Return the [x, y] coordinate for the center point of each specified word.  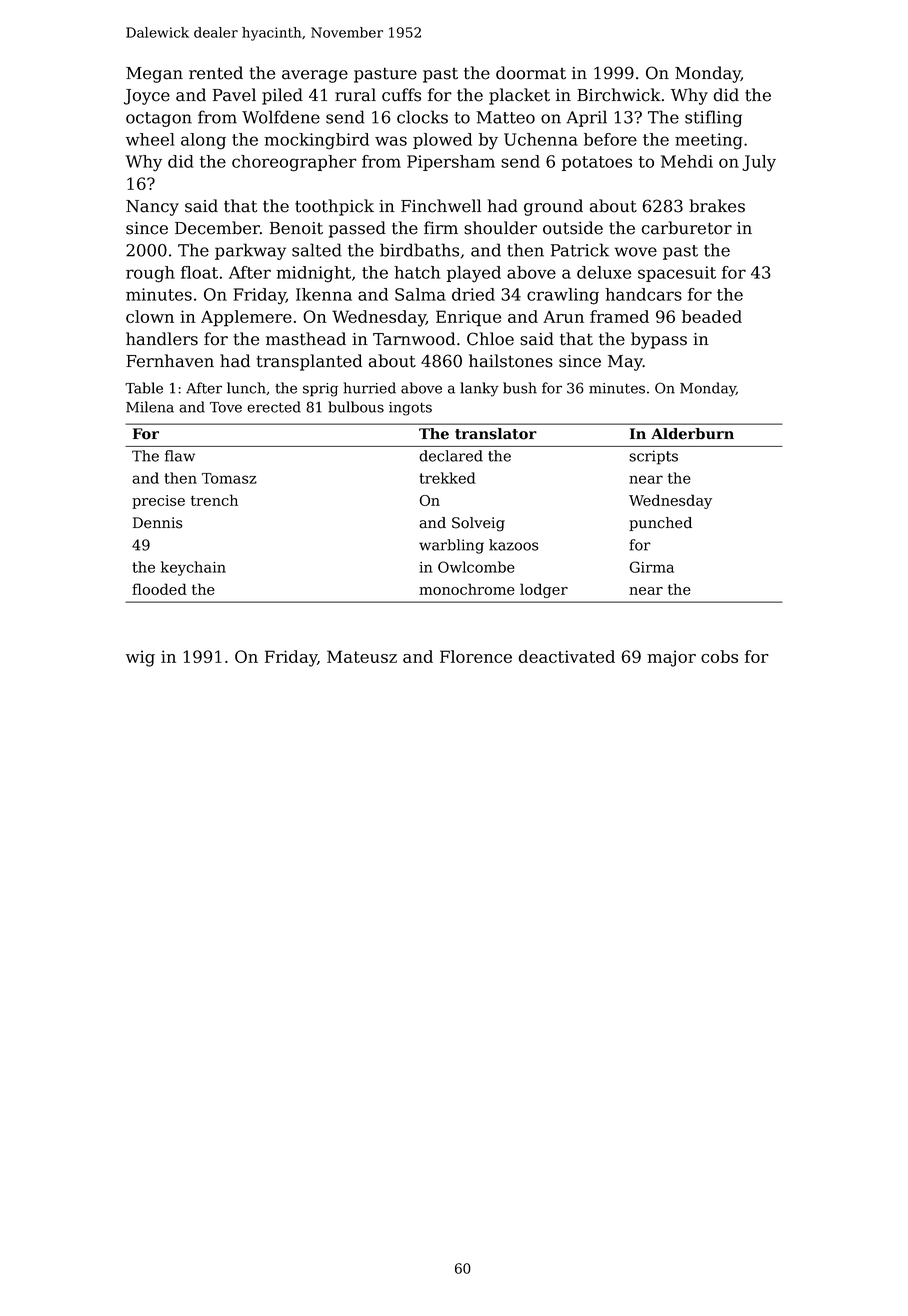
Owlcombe [476, 567]
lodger [544, 590]
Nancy [152, 208]
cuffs [401, 95]
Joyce [147, 97]
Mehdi [687, 161]
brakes [717, 206]
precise [158, 502]
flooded [159, 589]
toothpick [334, 207]
